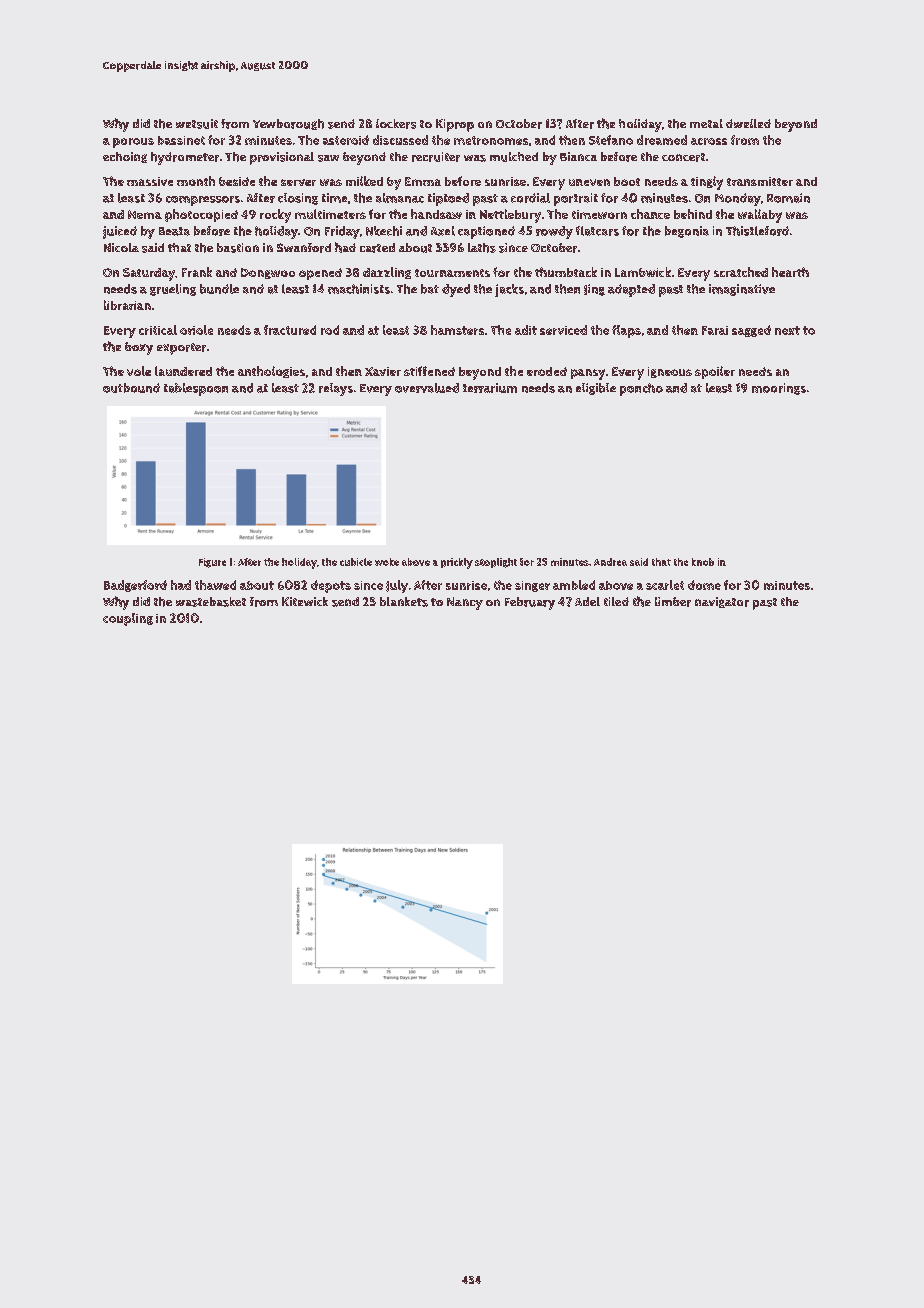 This screenshot has width=924, height=1308. Describe the element at coordinates (748, 123) in the screenshot. I see `dwelled` at that location.
